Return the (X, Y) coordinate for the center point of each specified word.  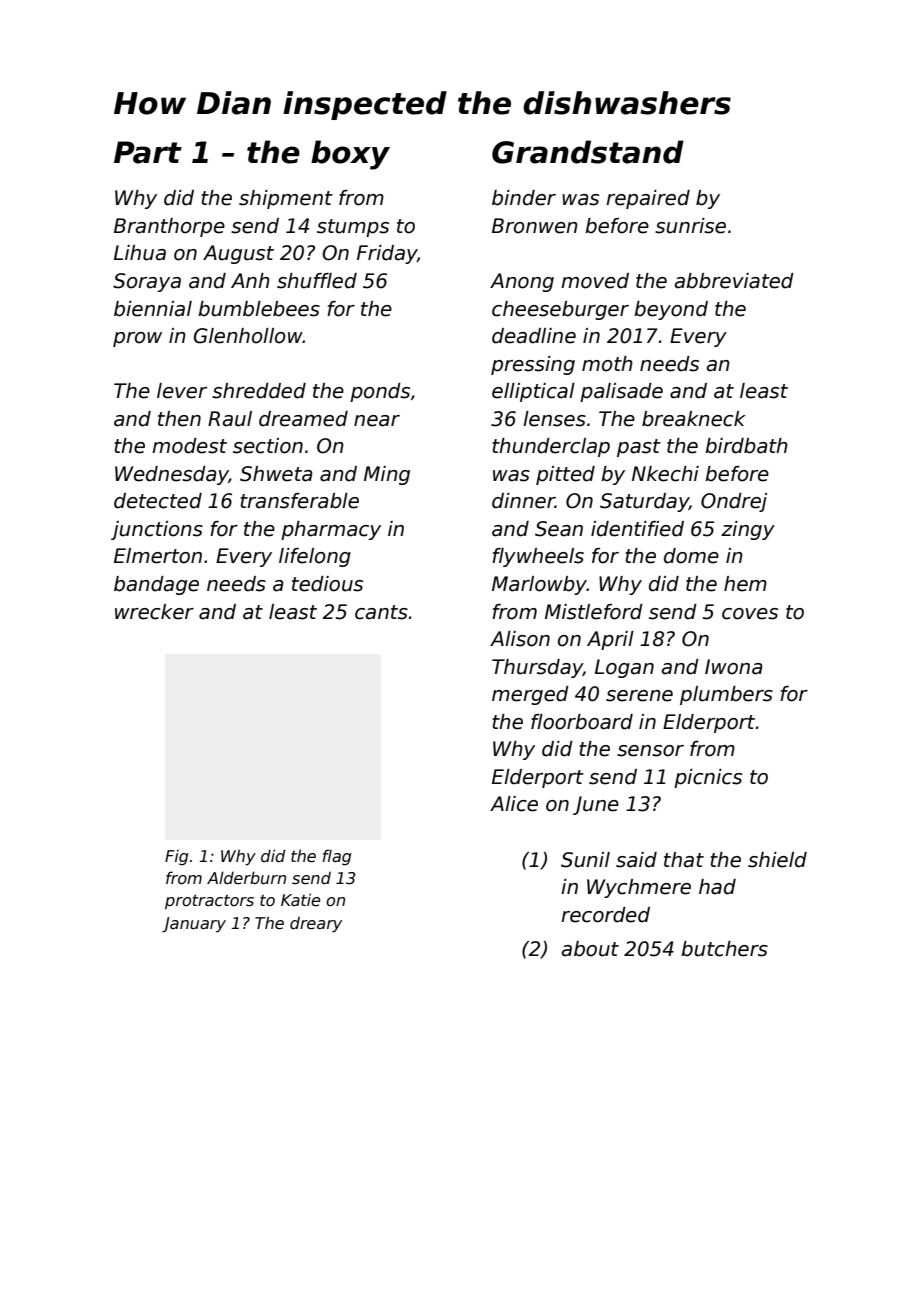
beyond (671, 310)
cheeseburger (560, 310)
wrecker (154, 612)
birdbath (746, 446)
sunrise (690, 226)
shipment (286, 199)
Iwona (734, 667)
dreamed (303, 419)
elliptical (533, 392)
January (194, 925)
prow (137, 339)
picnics (708, 778)
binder (524, 198)
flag (337, 857)
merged (530, 695)
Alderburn (246, 877)
